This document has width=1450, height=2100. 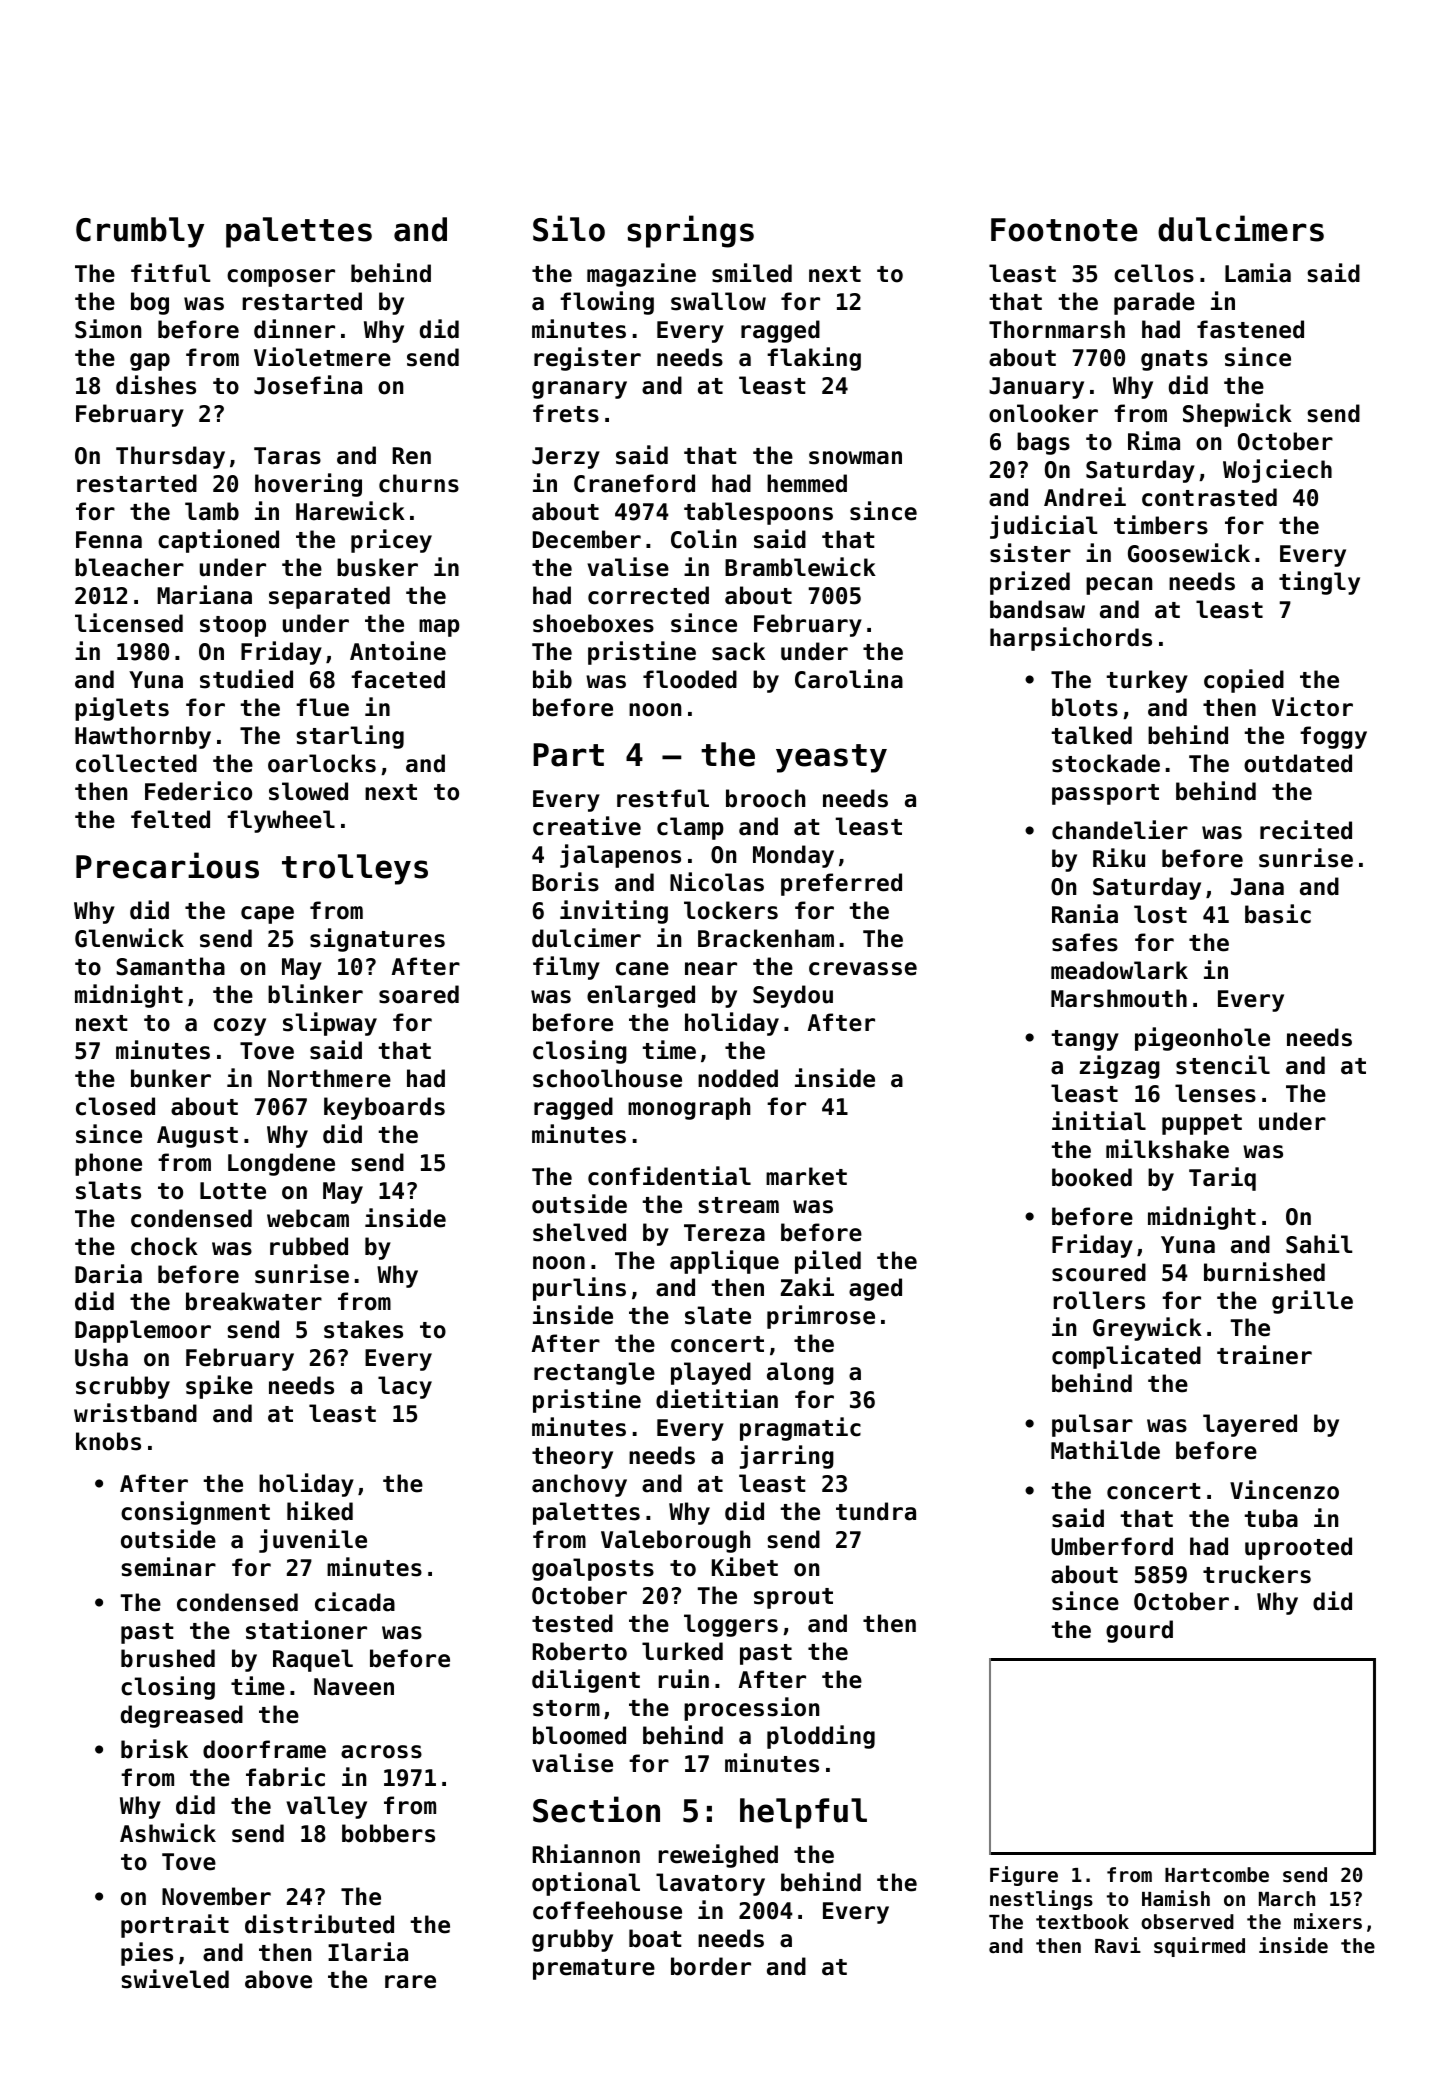 What do you see at coordinates (572, 1457) in the document?
I see `theory` at bounding box center [572, 1457].
